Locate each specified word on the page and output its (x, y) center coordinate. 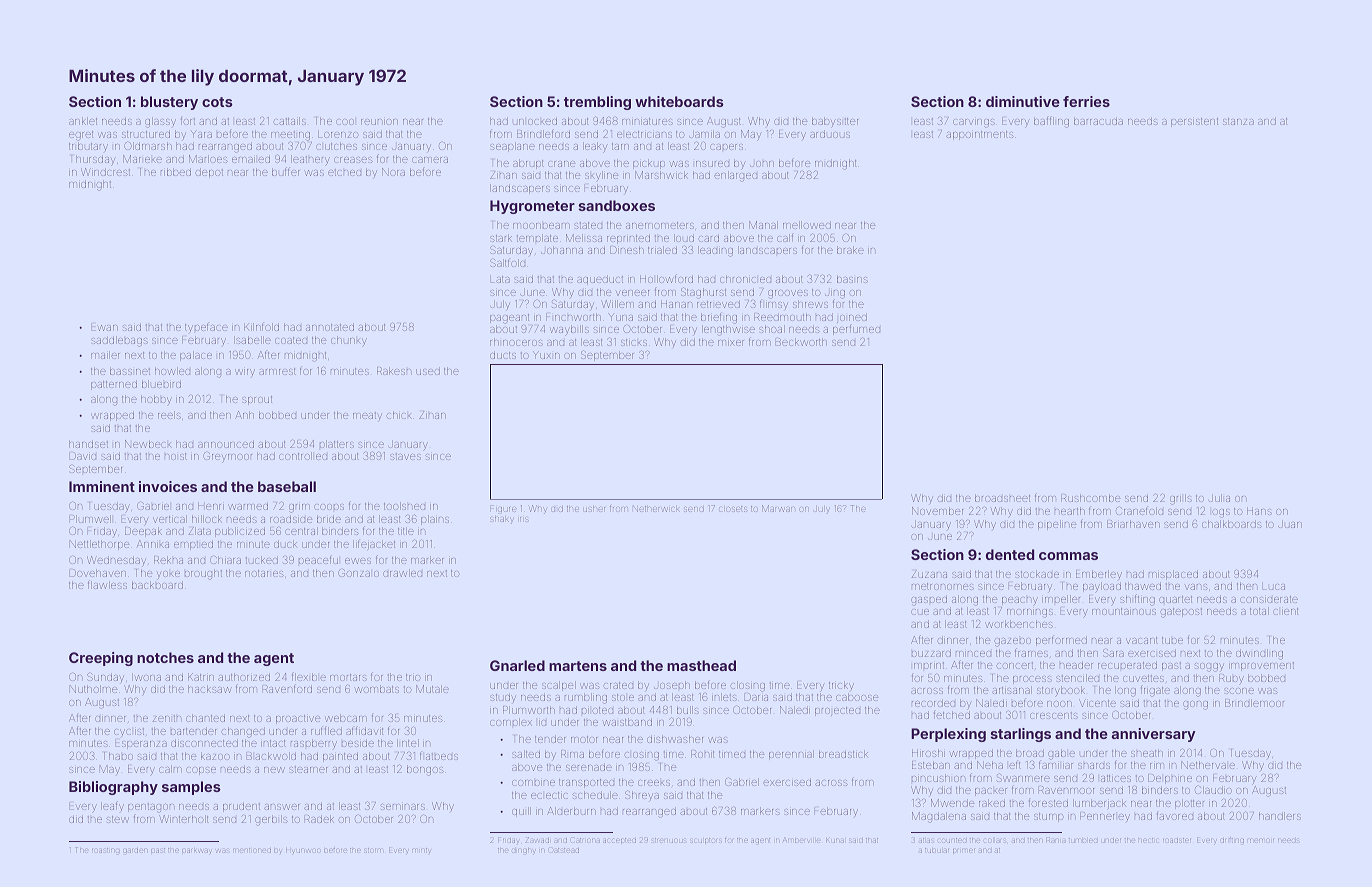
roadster (1177, 840)
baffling (1051, 122)
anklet (83, 121)
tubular (937, 850)
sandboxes (617, 205)
